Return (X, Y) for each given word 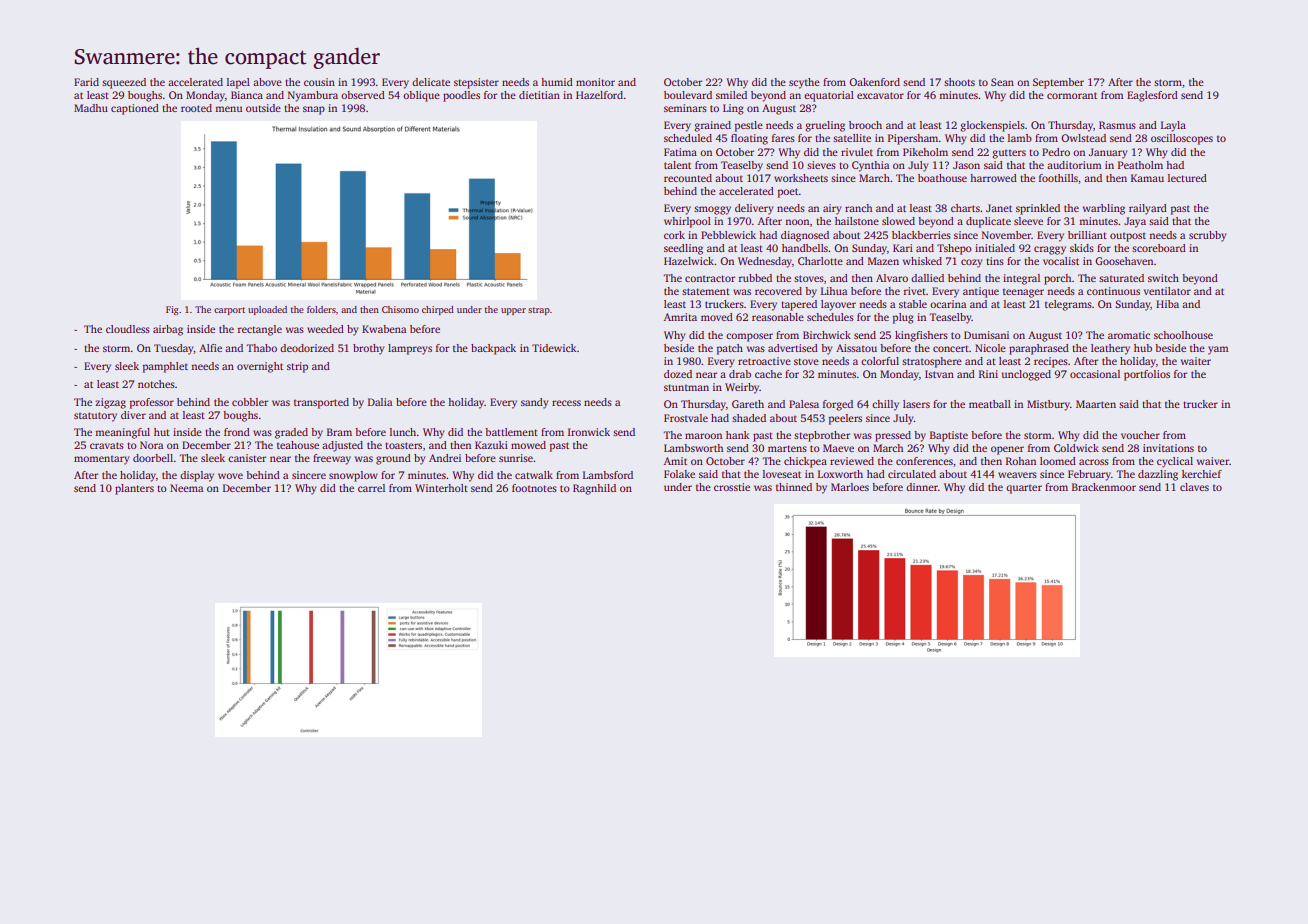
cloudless (128, 329)
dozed (678, 374)
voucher (1140, 435)
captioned (135, 109)
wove (230, 476)
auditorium (1074, 165)
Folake (679, 474)
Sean (1002, 82)
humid (557, 82)
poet (788, 193)
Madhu (91, 108)
